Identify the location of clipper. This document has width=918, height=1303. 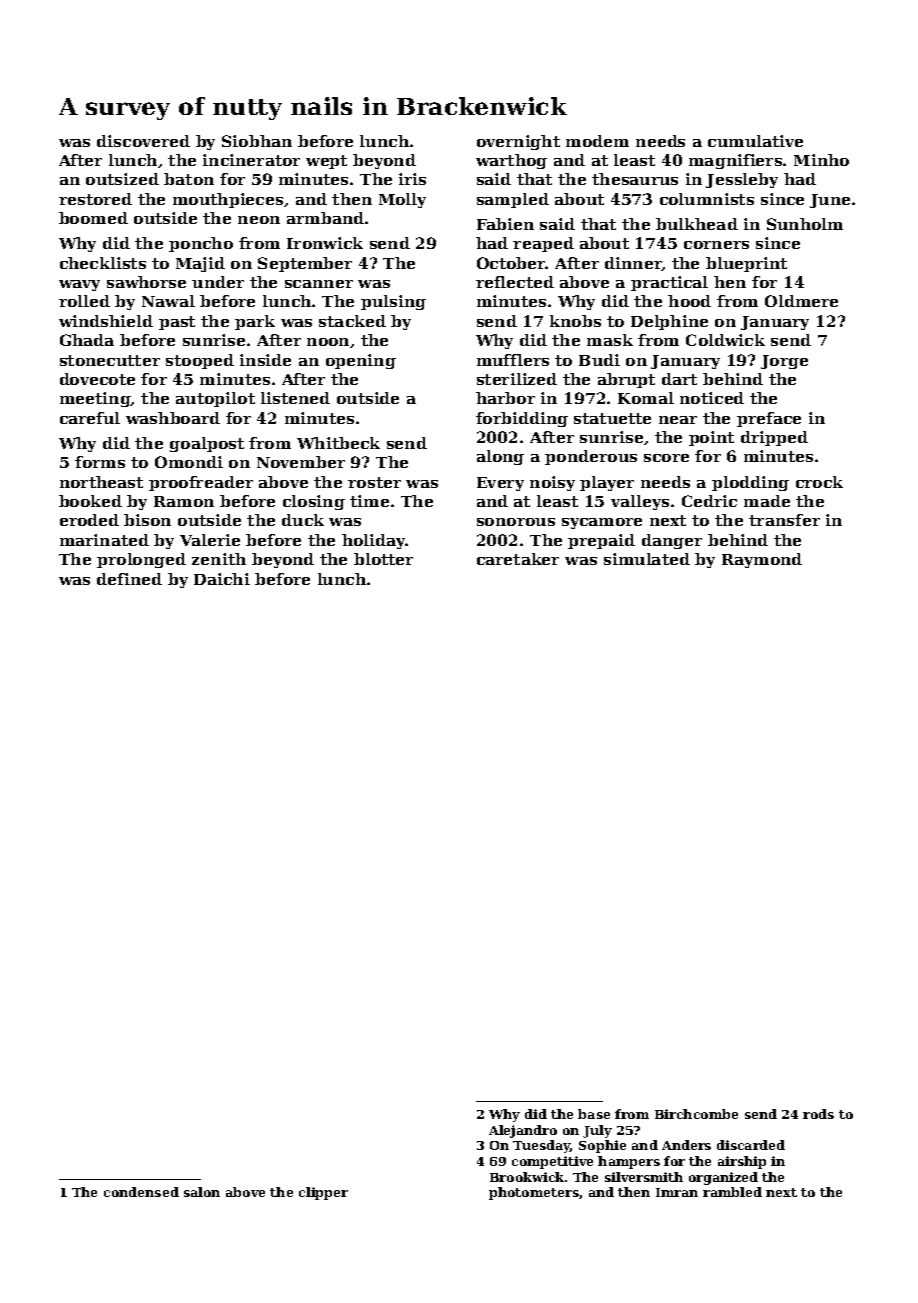
(323, 1193).
